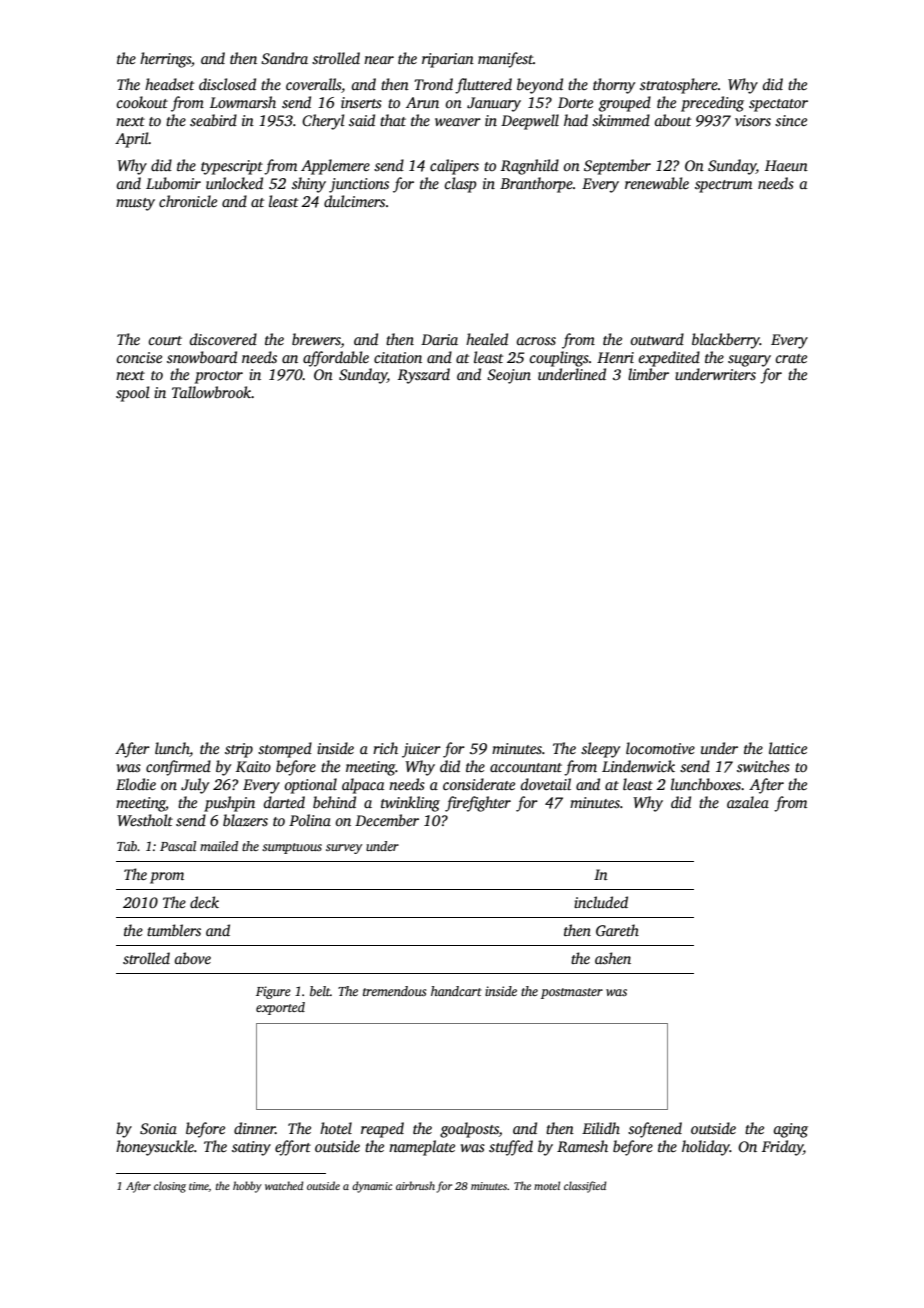 The height and width of the screenshot is (1308, 924). I want to click on rich, so click(385, 748).
